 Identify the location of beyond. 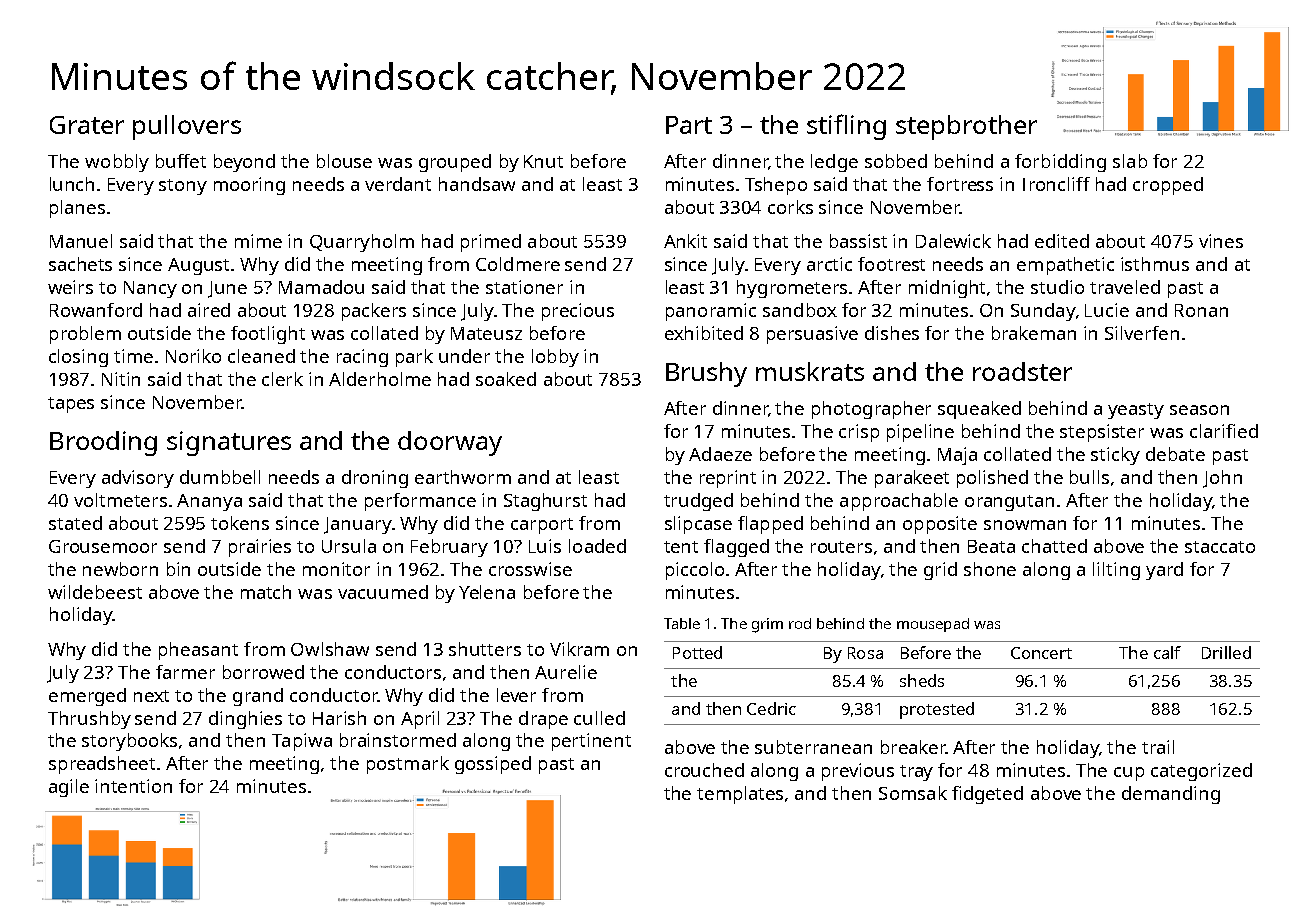
(244, 163).
